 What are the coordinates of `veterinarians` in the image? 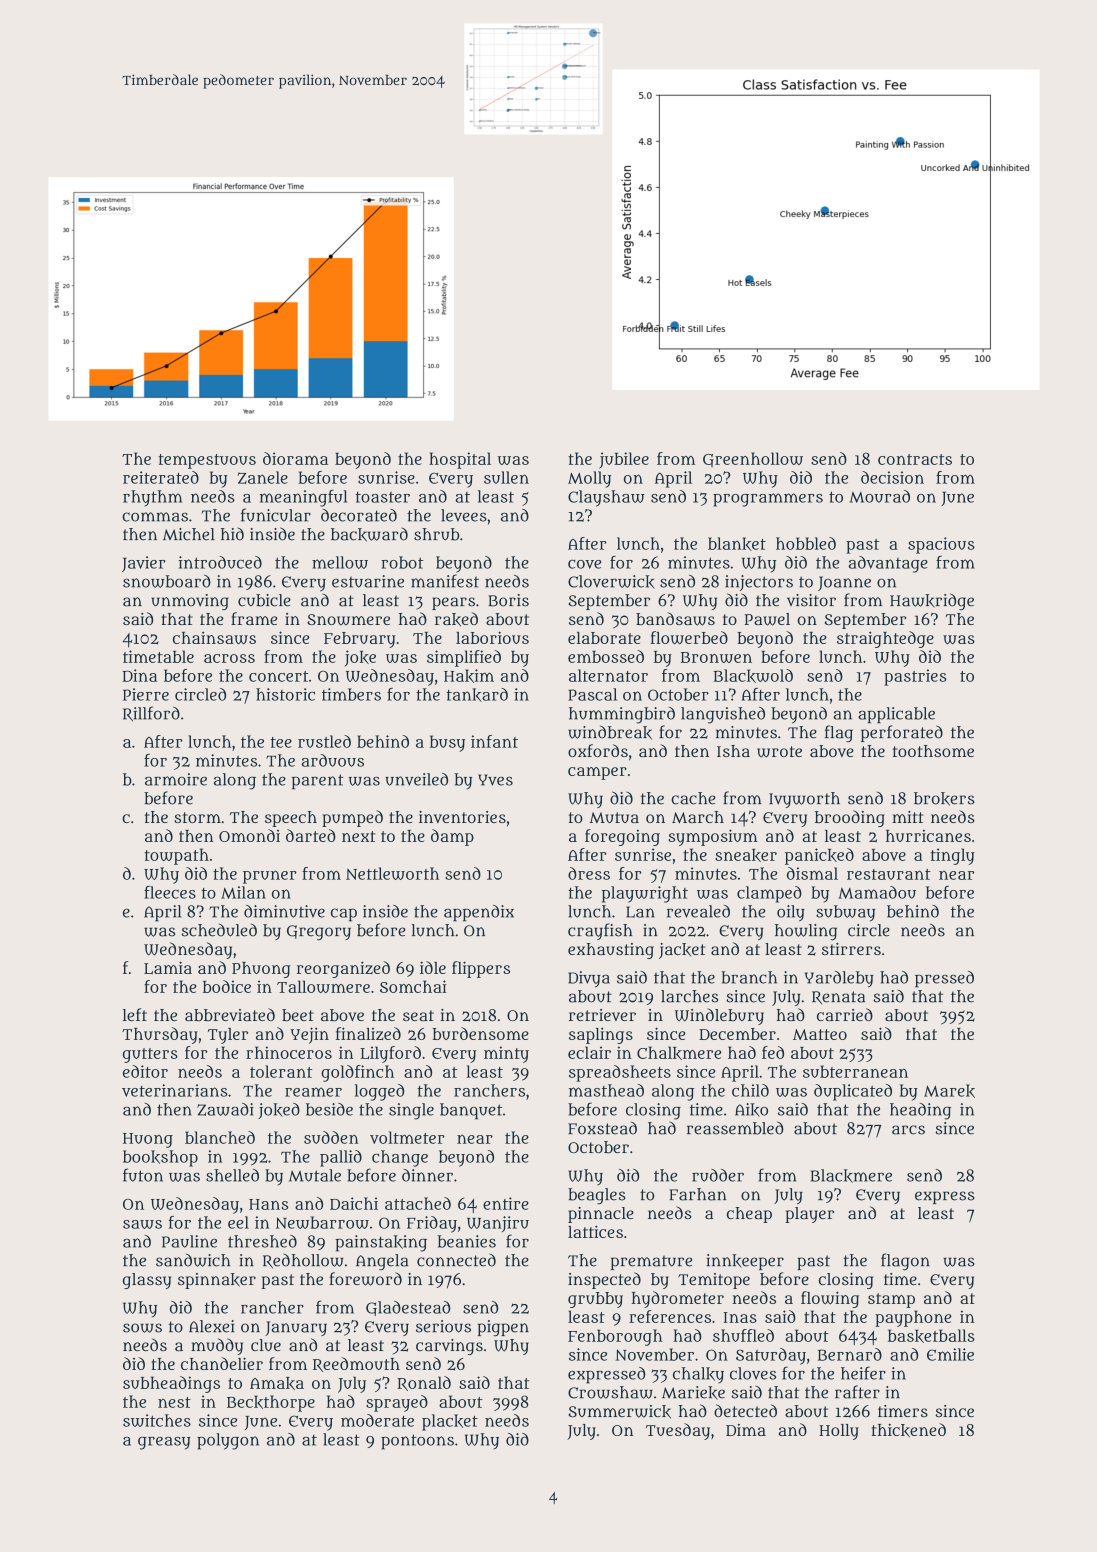 It's located at (174, 1090).
